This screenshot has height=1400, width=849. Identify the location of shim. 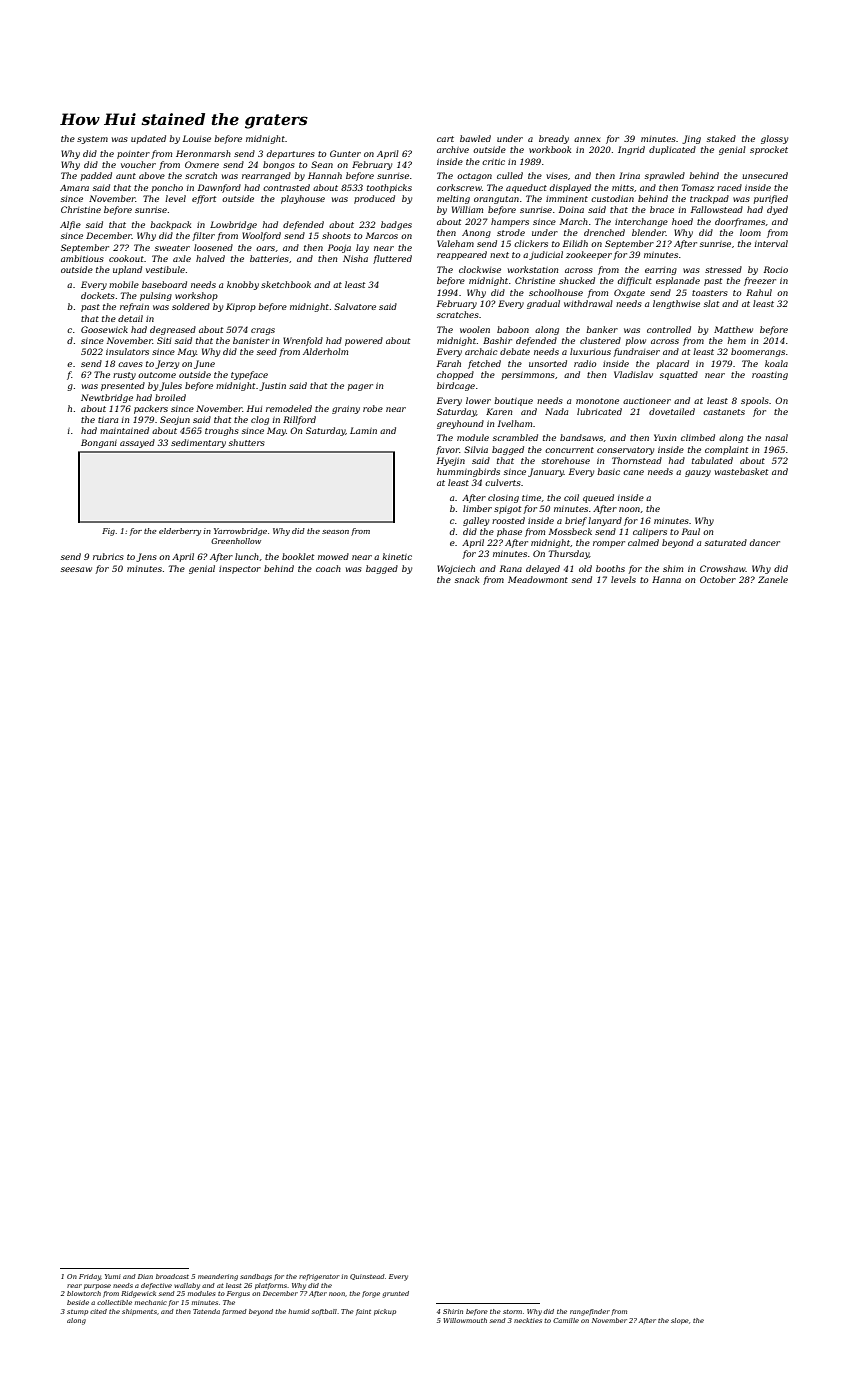
(673, 568).
